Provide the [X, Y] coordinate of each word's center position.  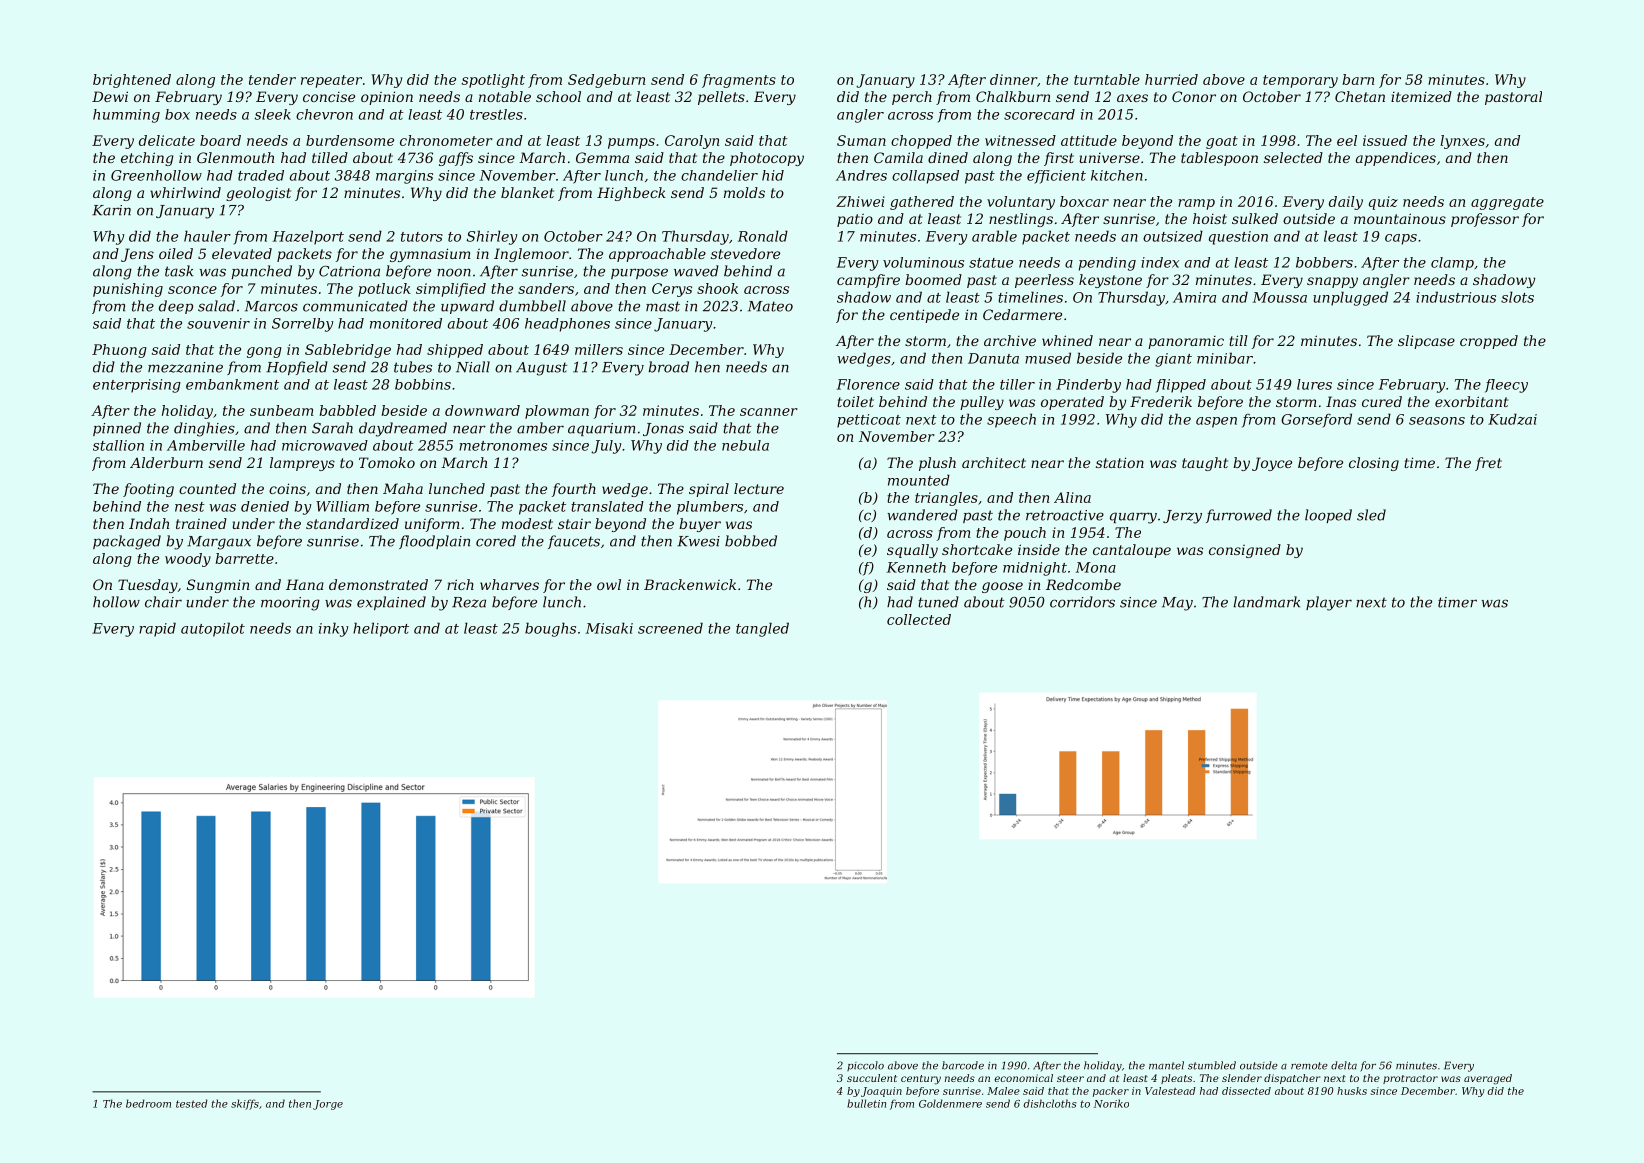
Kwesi [698, 541]
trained [201, 523]
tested [192, 1103]
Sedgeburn [606, 81]
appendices [1396, 159]
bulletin [866, 1103]
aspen [1216, 422]
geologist [258, 194]
